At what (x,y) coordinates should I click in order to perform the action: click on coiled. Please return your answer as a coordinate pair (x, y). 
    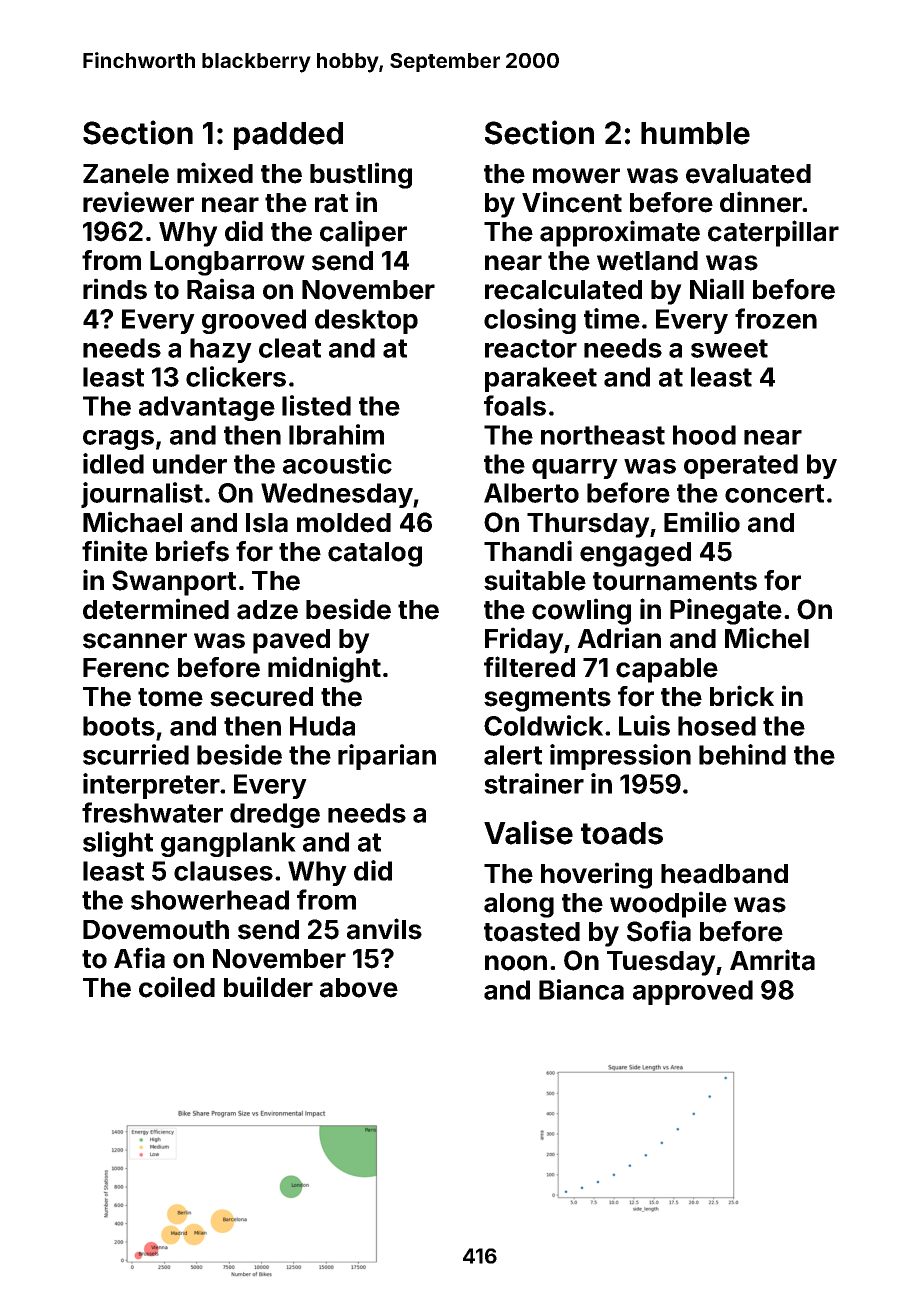
    Looking at the image, I should click on (177, 987).
